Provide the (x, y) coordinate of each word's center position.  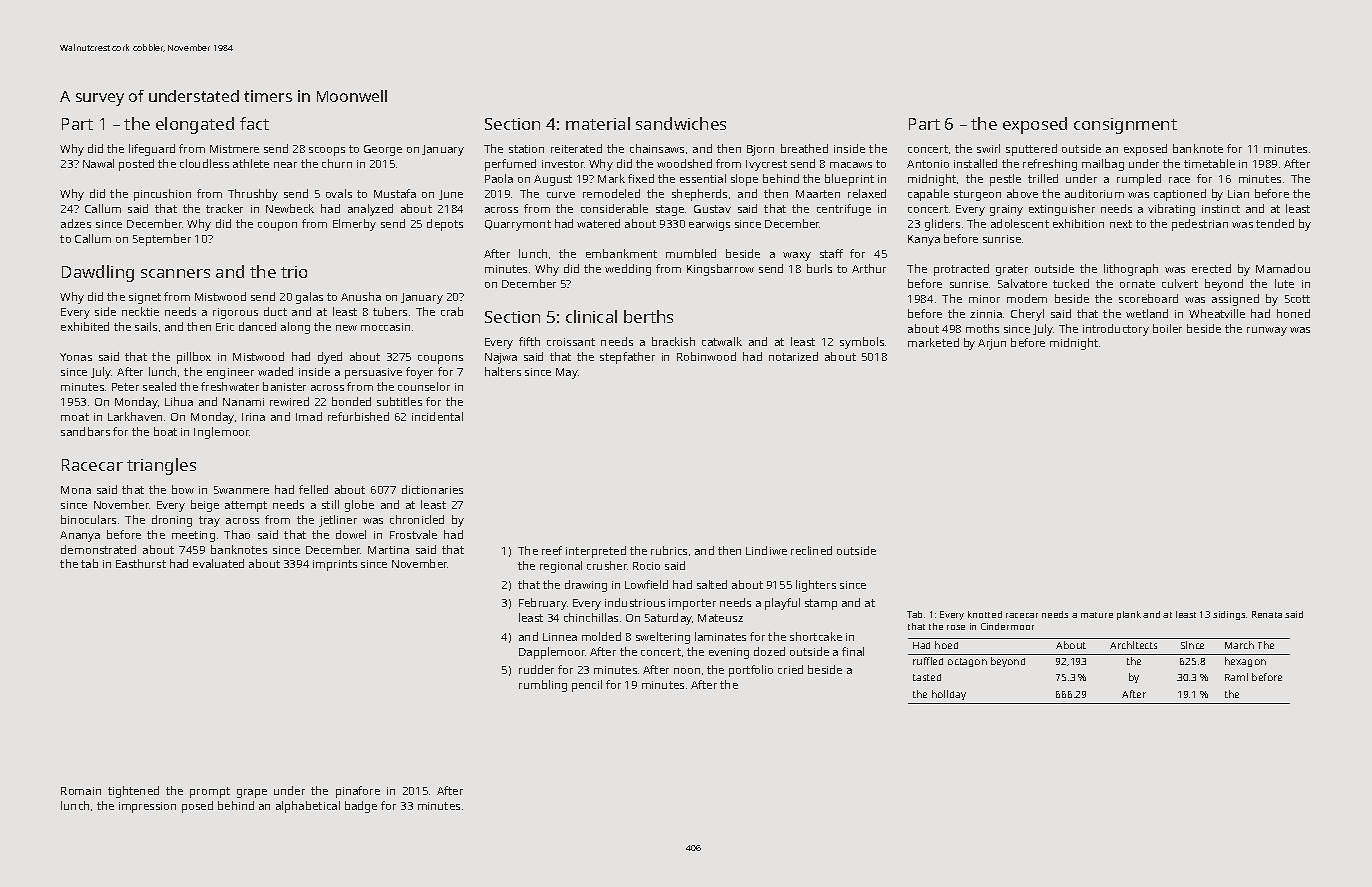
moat (75, 417)
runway (1267, 331)
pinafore (358, 792)
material (598, 123)
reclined (811, 550)
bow (183, 489)
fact (254, 123)
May (567, 373)
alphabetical (308, 807)
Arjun (992, 344)
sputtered (1031, 150)
